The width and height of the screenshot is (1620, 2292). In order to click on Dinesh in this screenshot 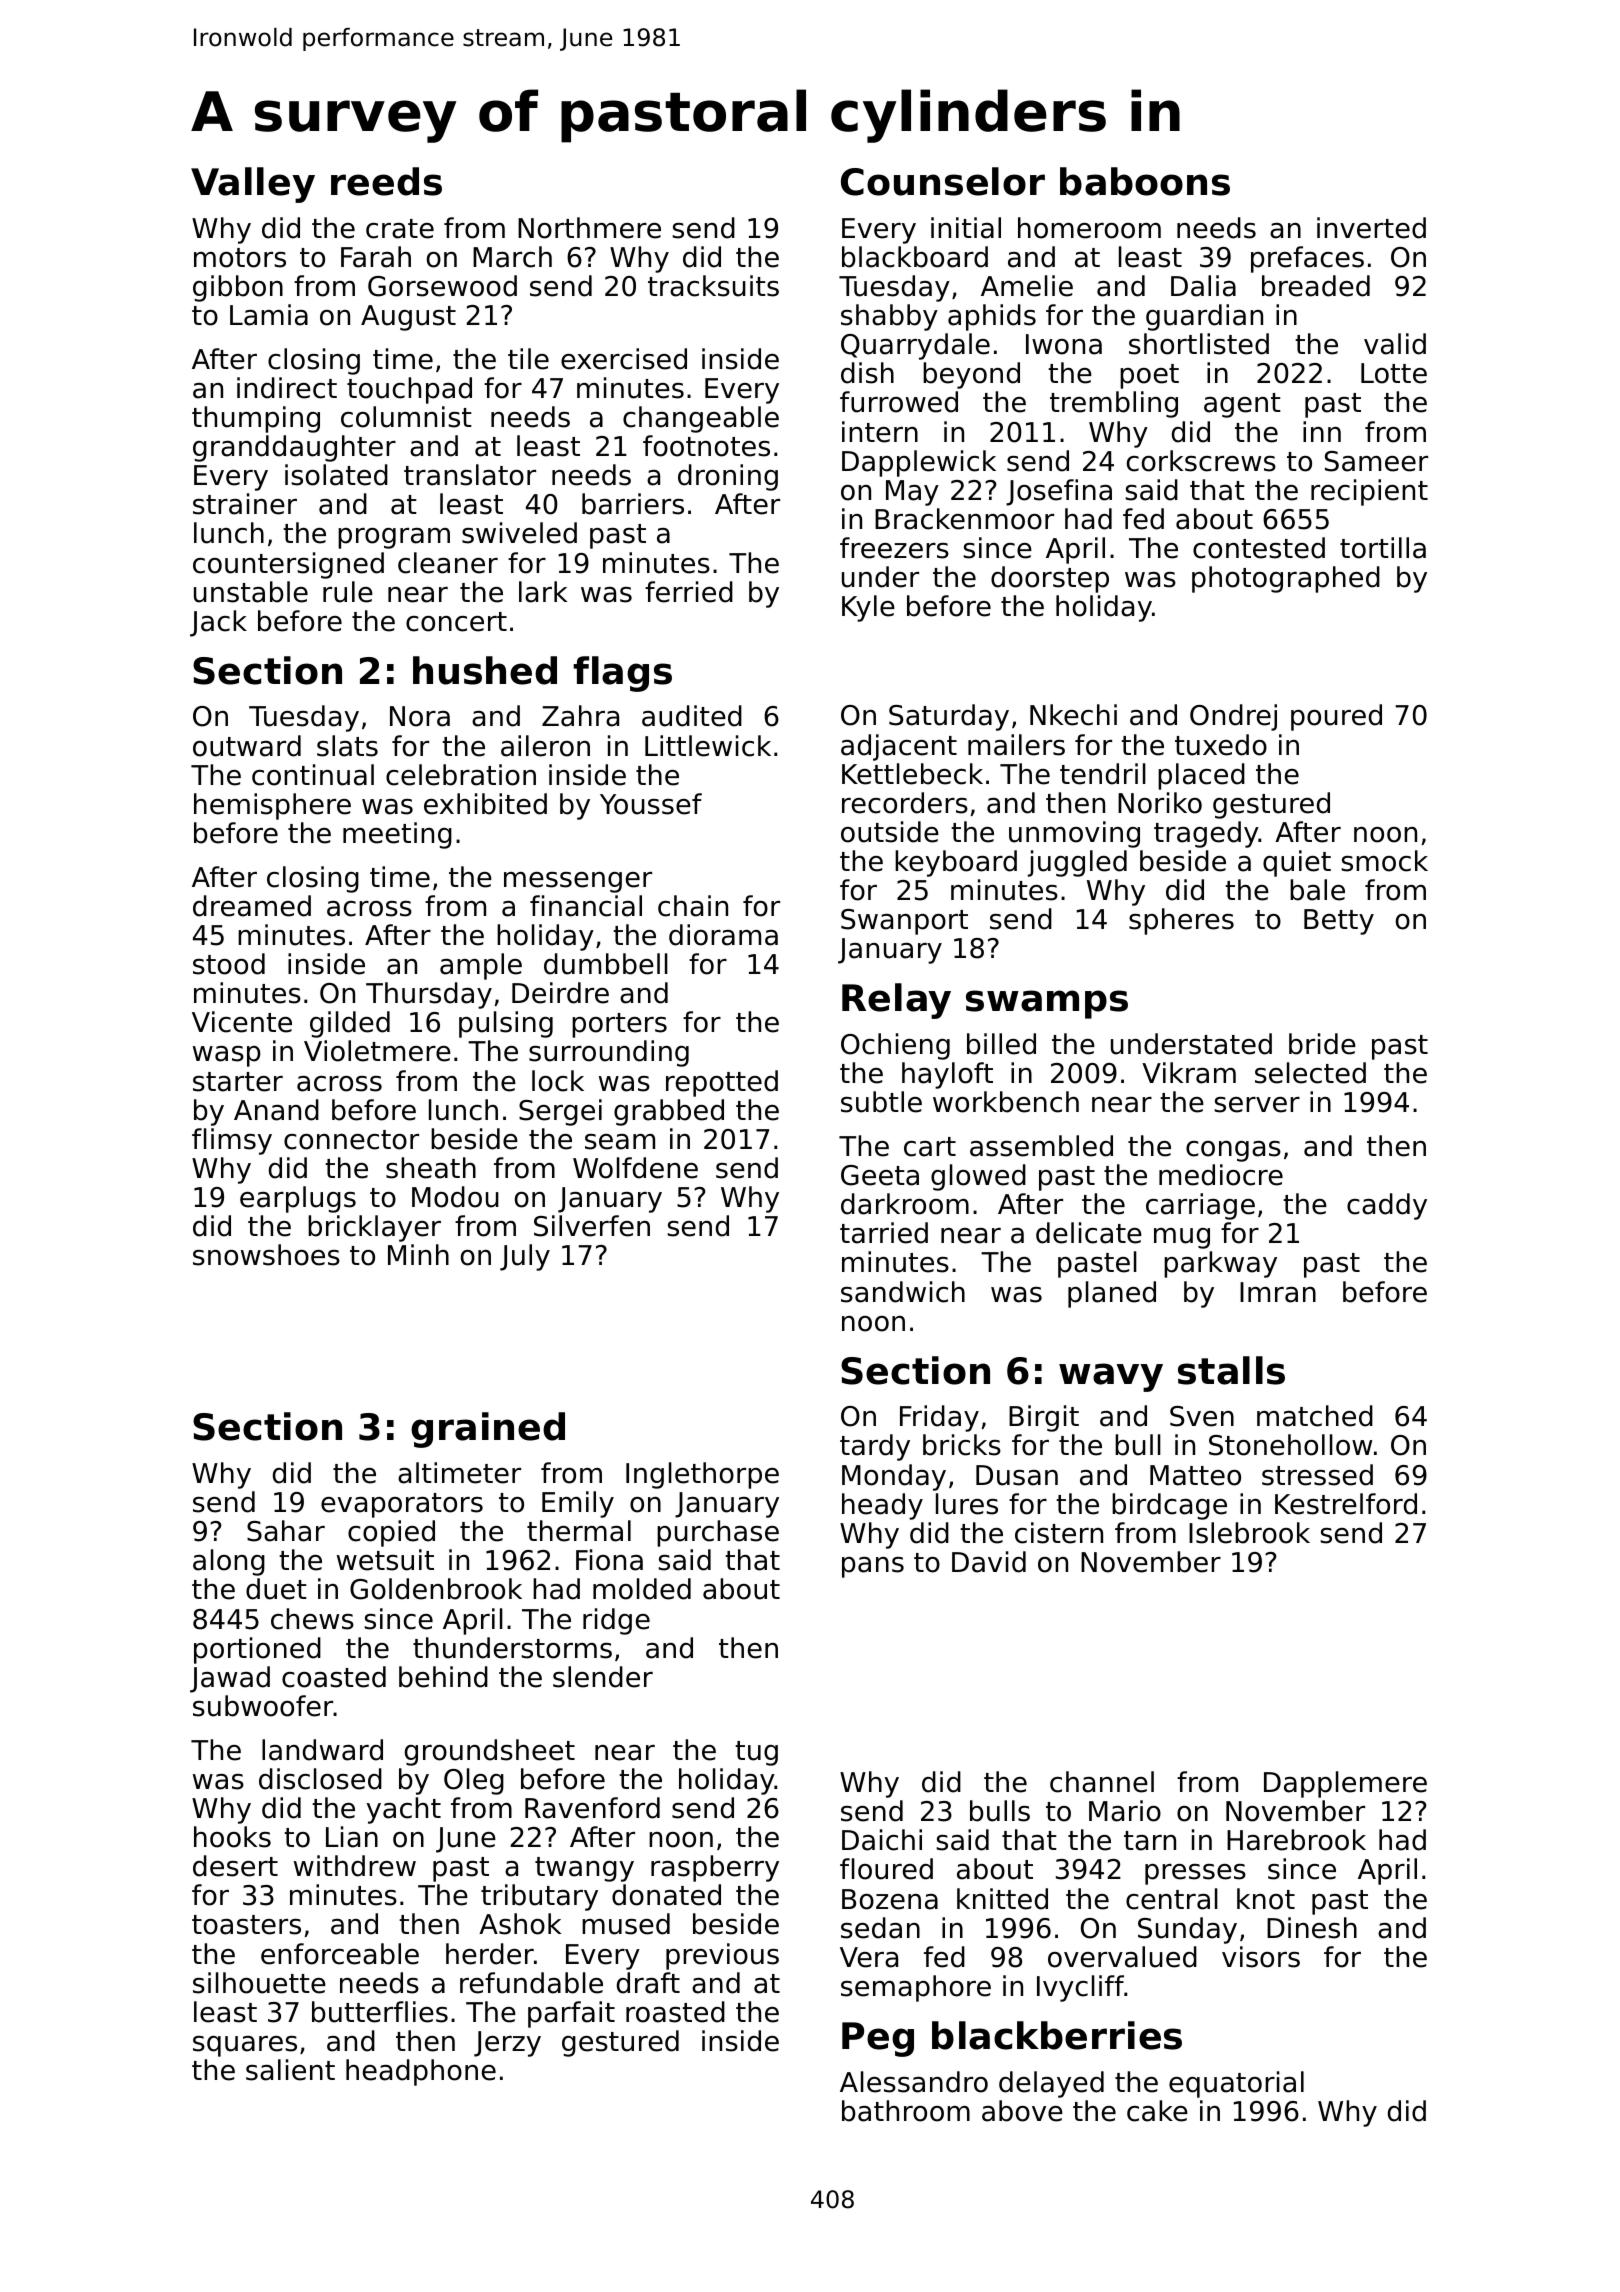, I will do `click(1312, 1928)`.
